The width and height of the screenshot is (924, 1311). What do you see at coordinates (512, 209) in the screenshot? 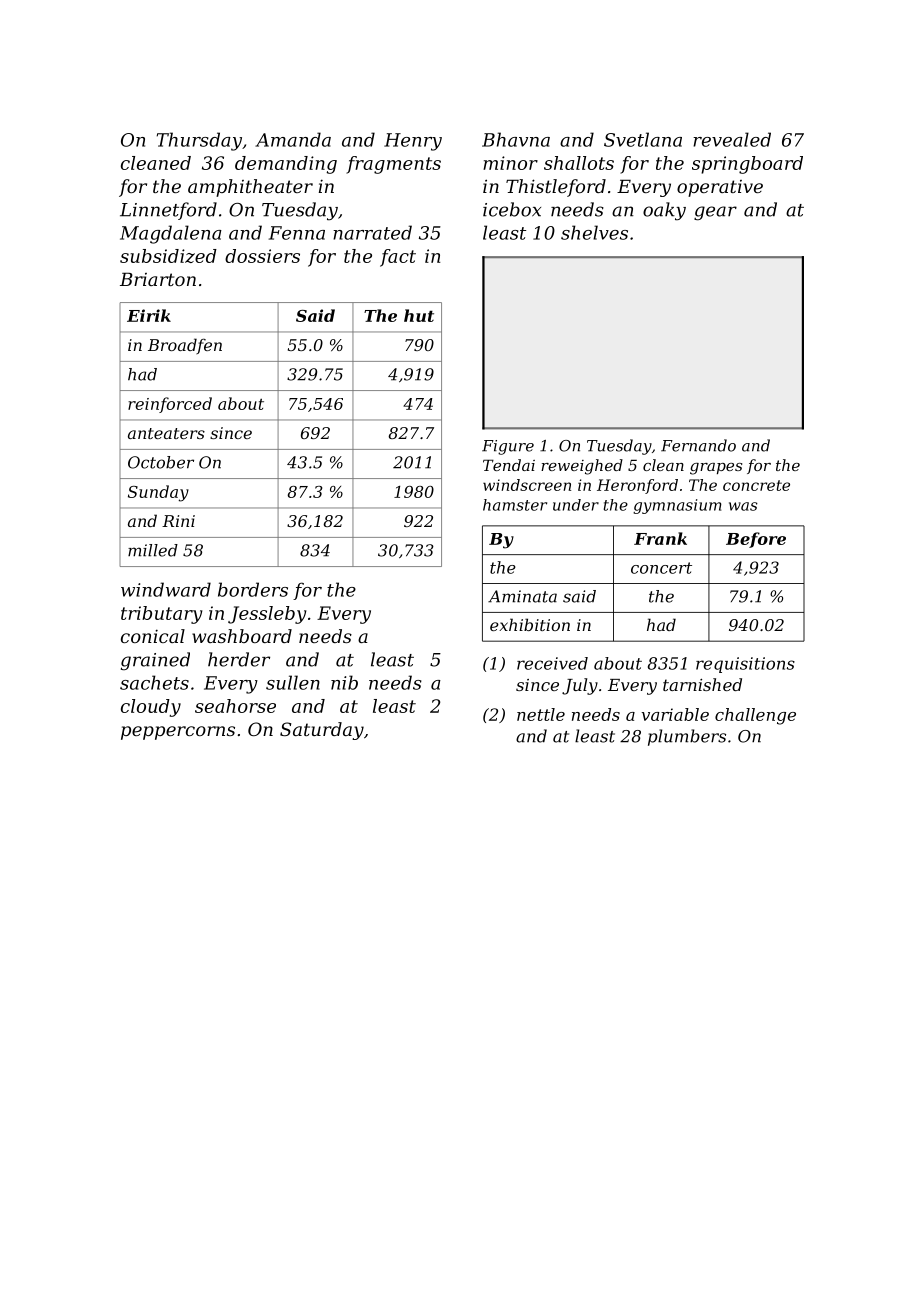
I see `icebox` at bounding box center [512, 209].
